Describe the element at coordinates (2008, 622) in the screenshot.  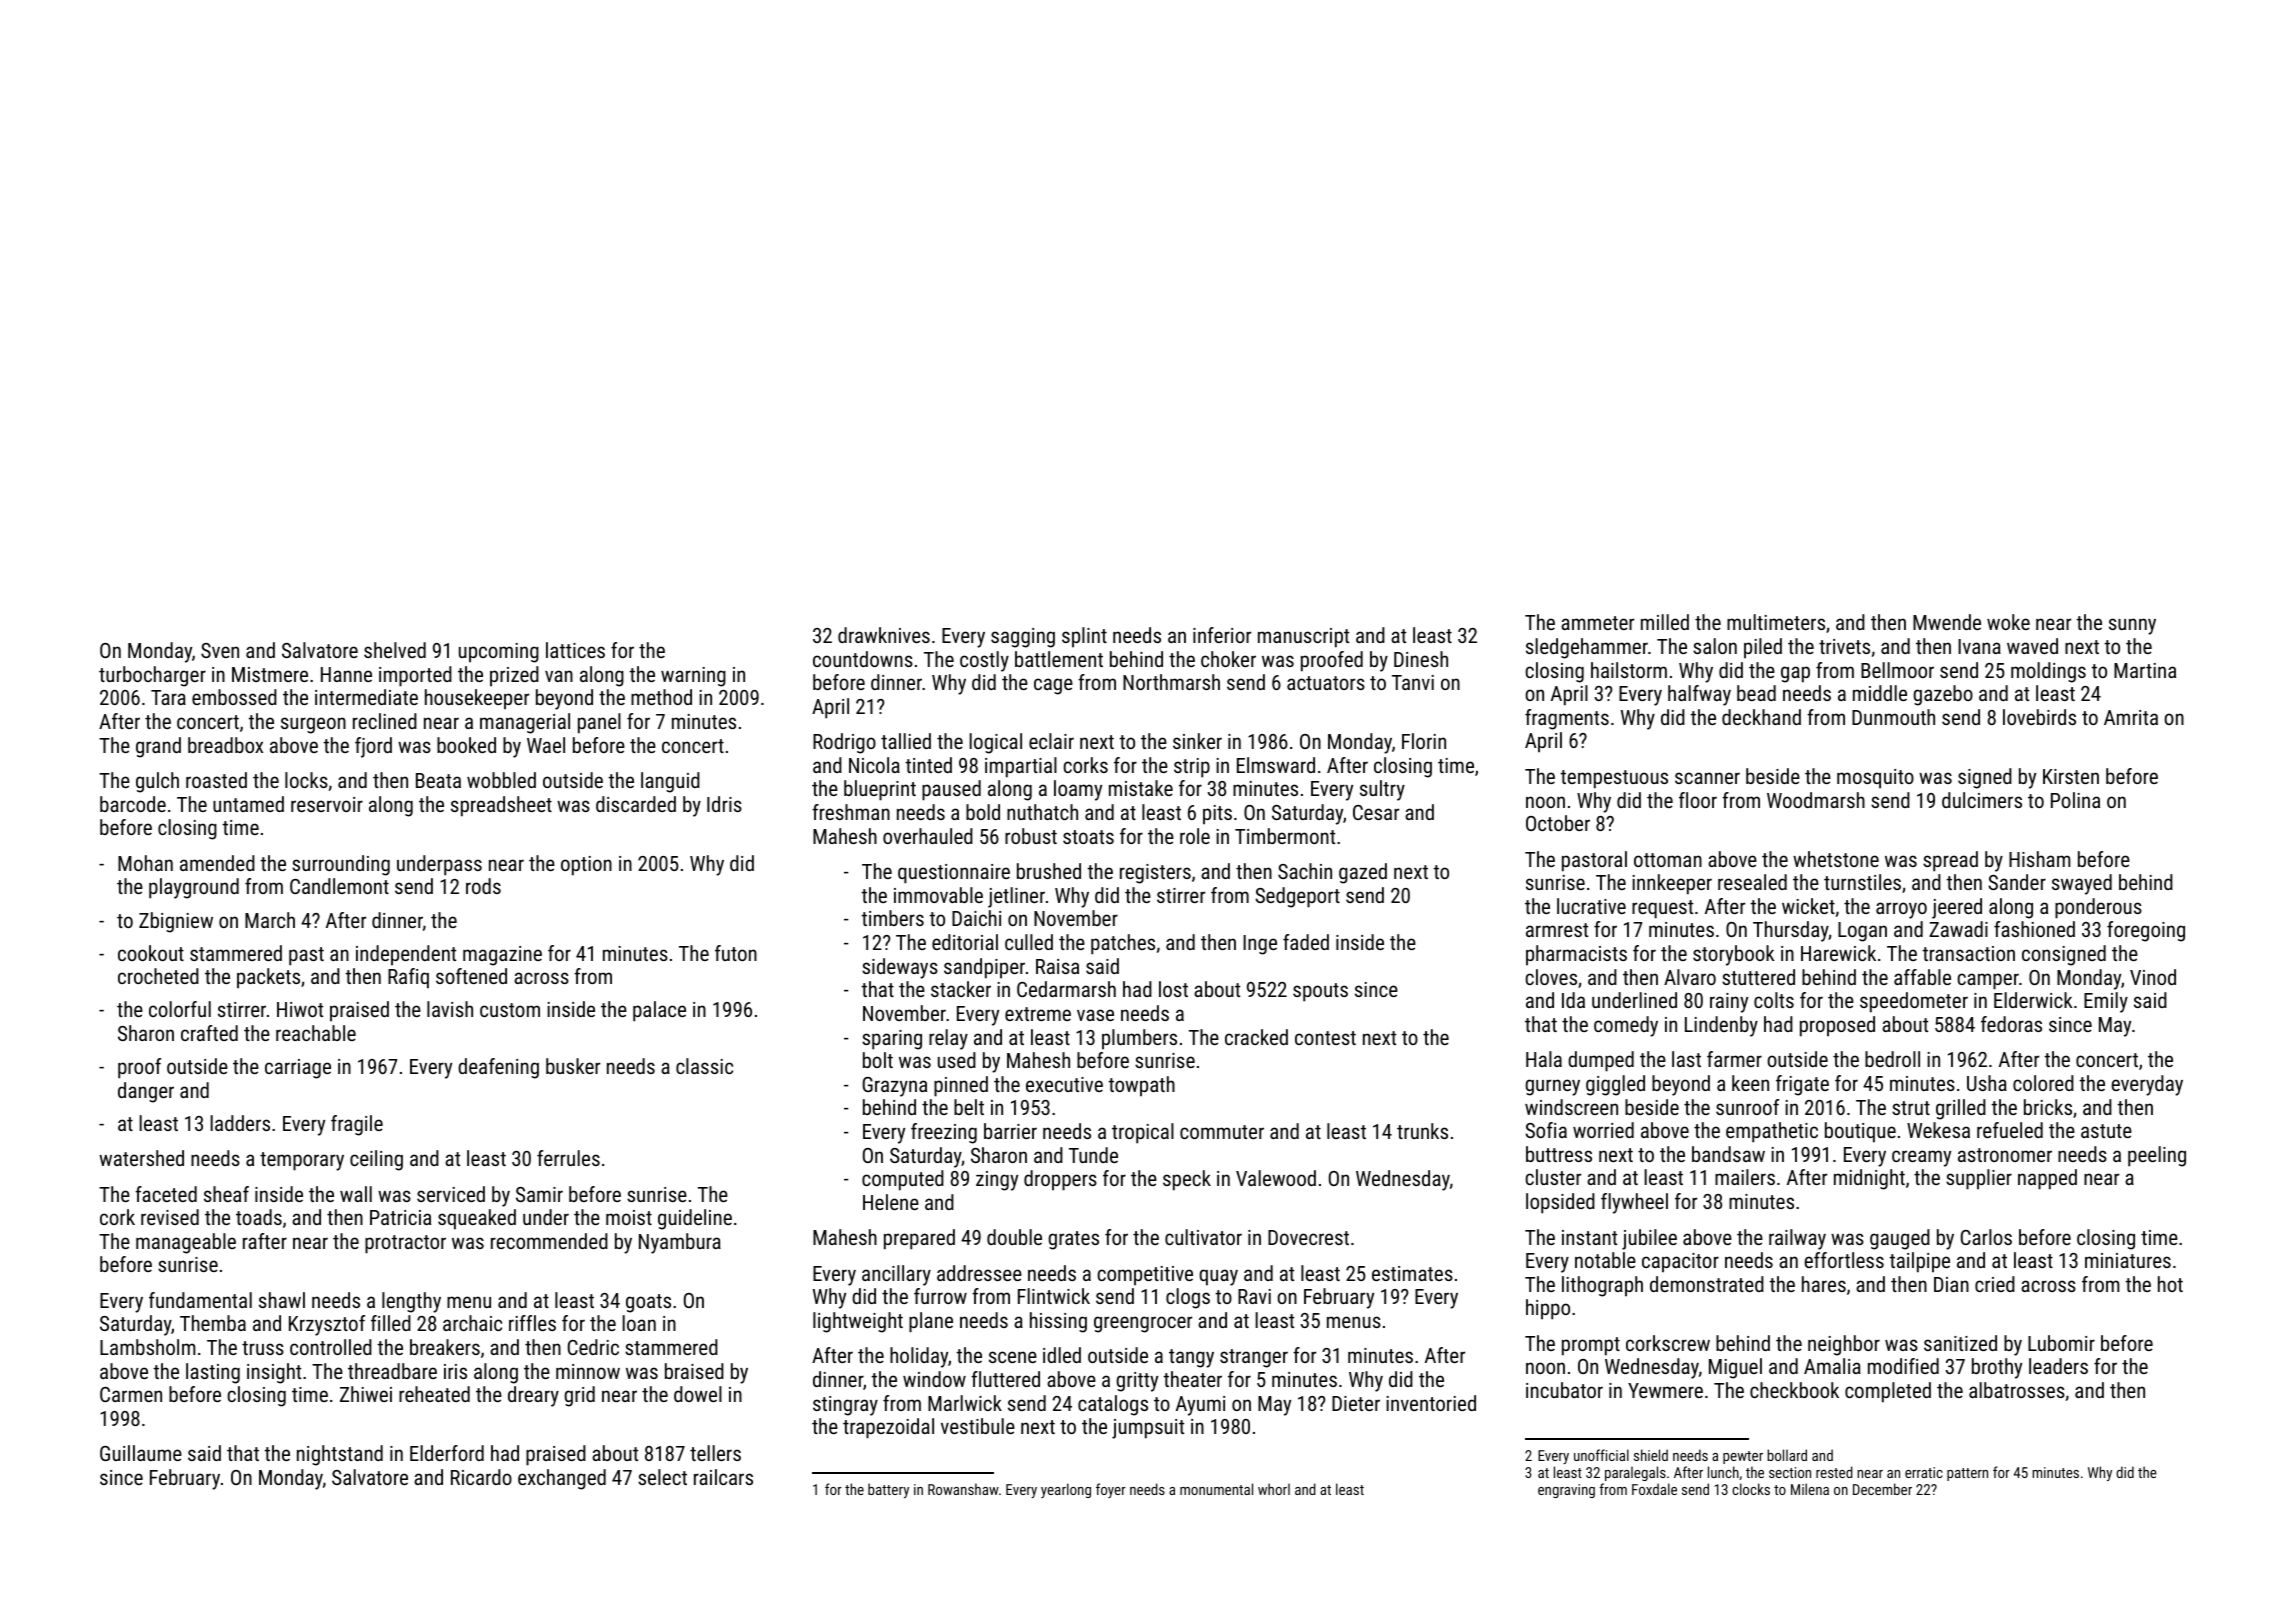
I see `woke` at that location.
